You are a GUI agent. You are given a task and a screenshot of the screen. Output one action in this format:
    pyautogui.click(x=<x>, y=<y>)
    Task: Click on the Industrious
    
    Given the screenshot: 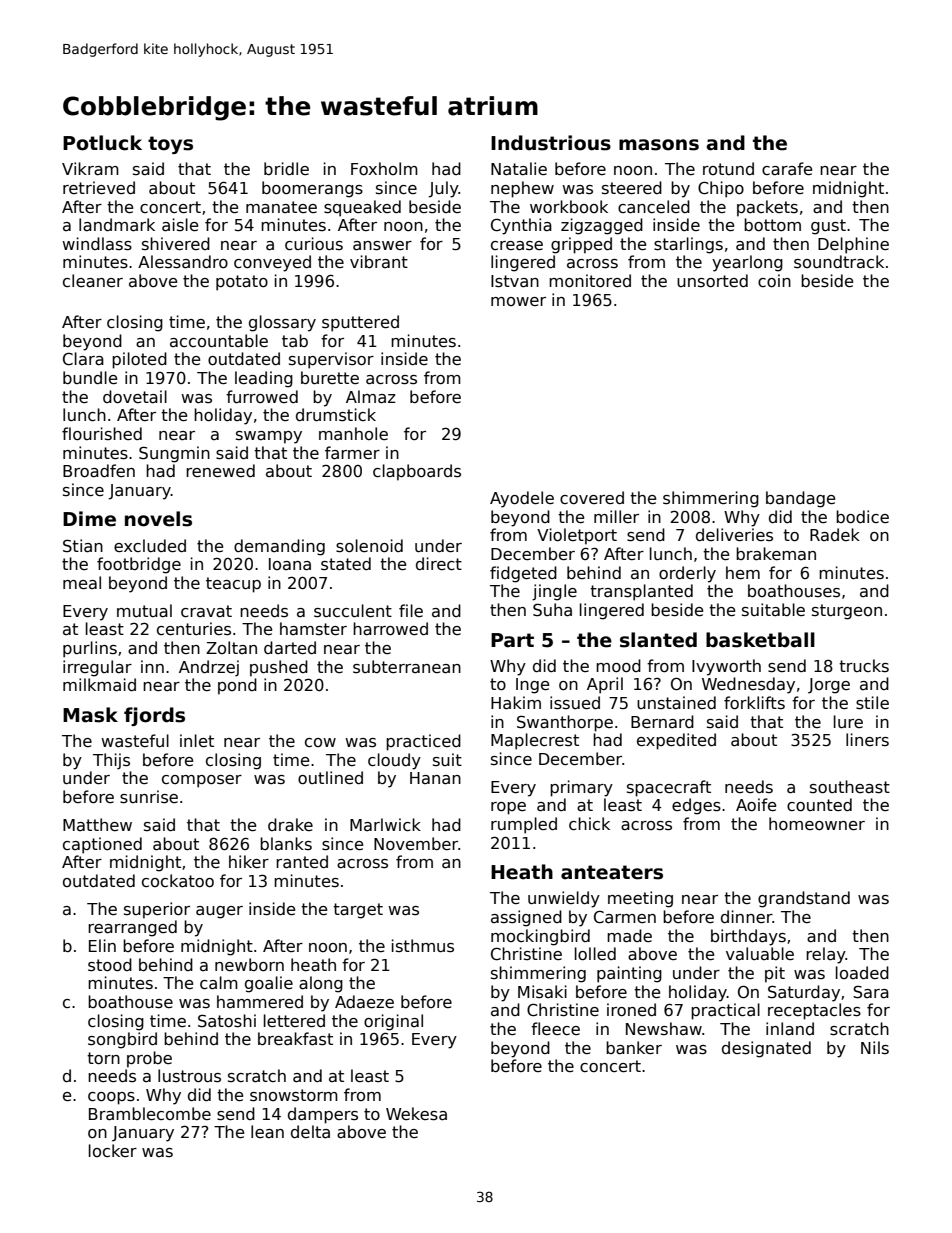 What is the action you would take?
    pyautogui.click(x=551, y=143)
